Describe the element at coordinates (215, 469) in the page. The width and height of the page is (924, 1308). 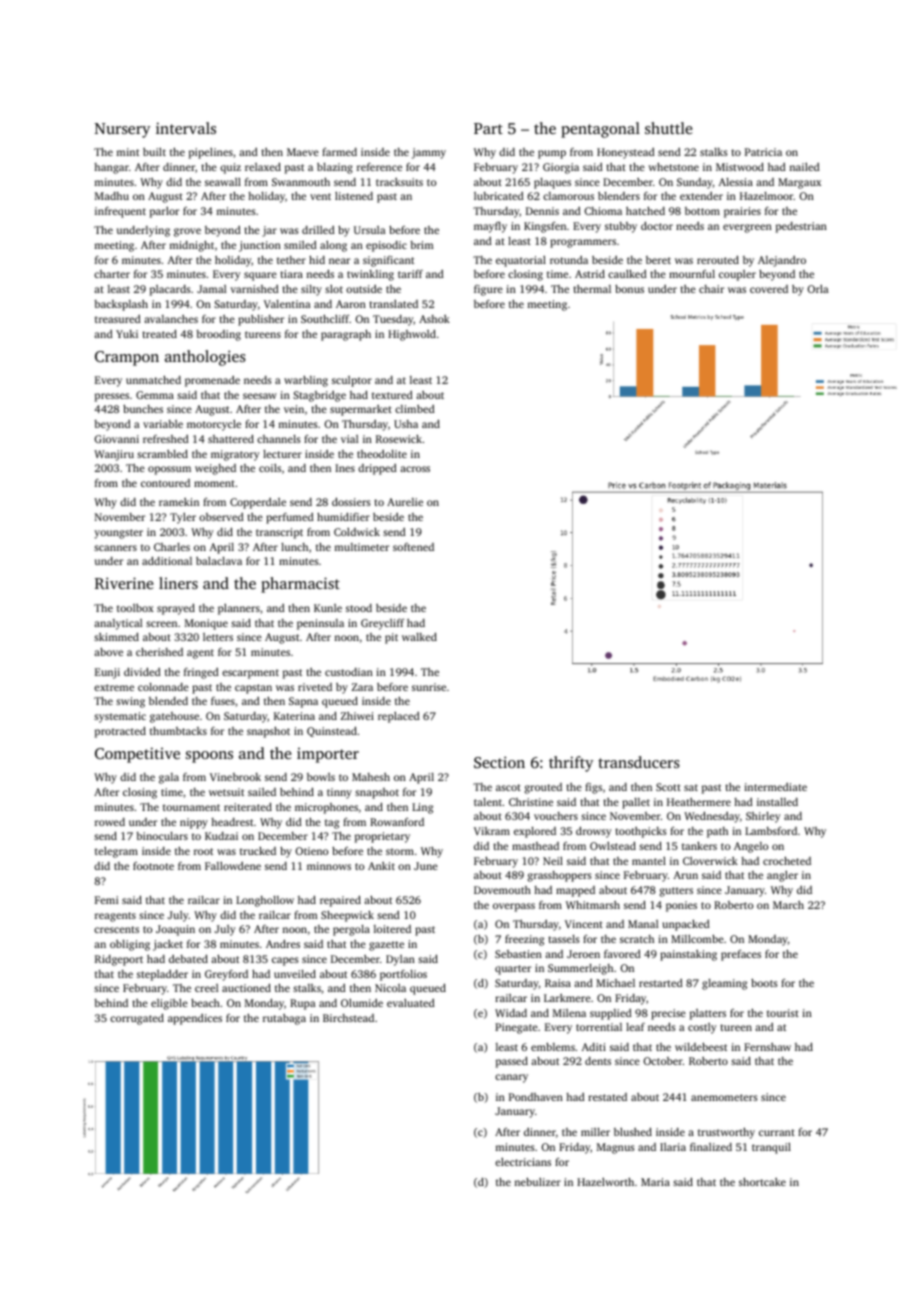
I see `weighed` at that location.
